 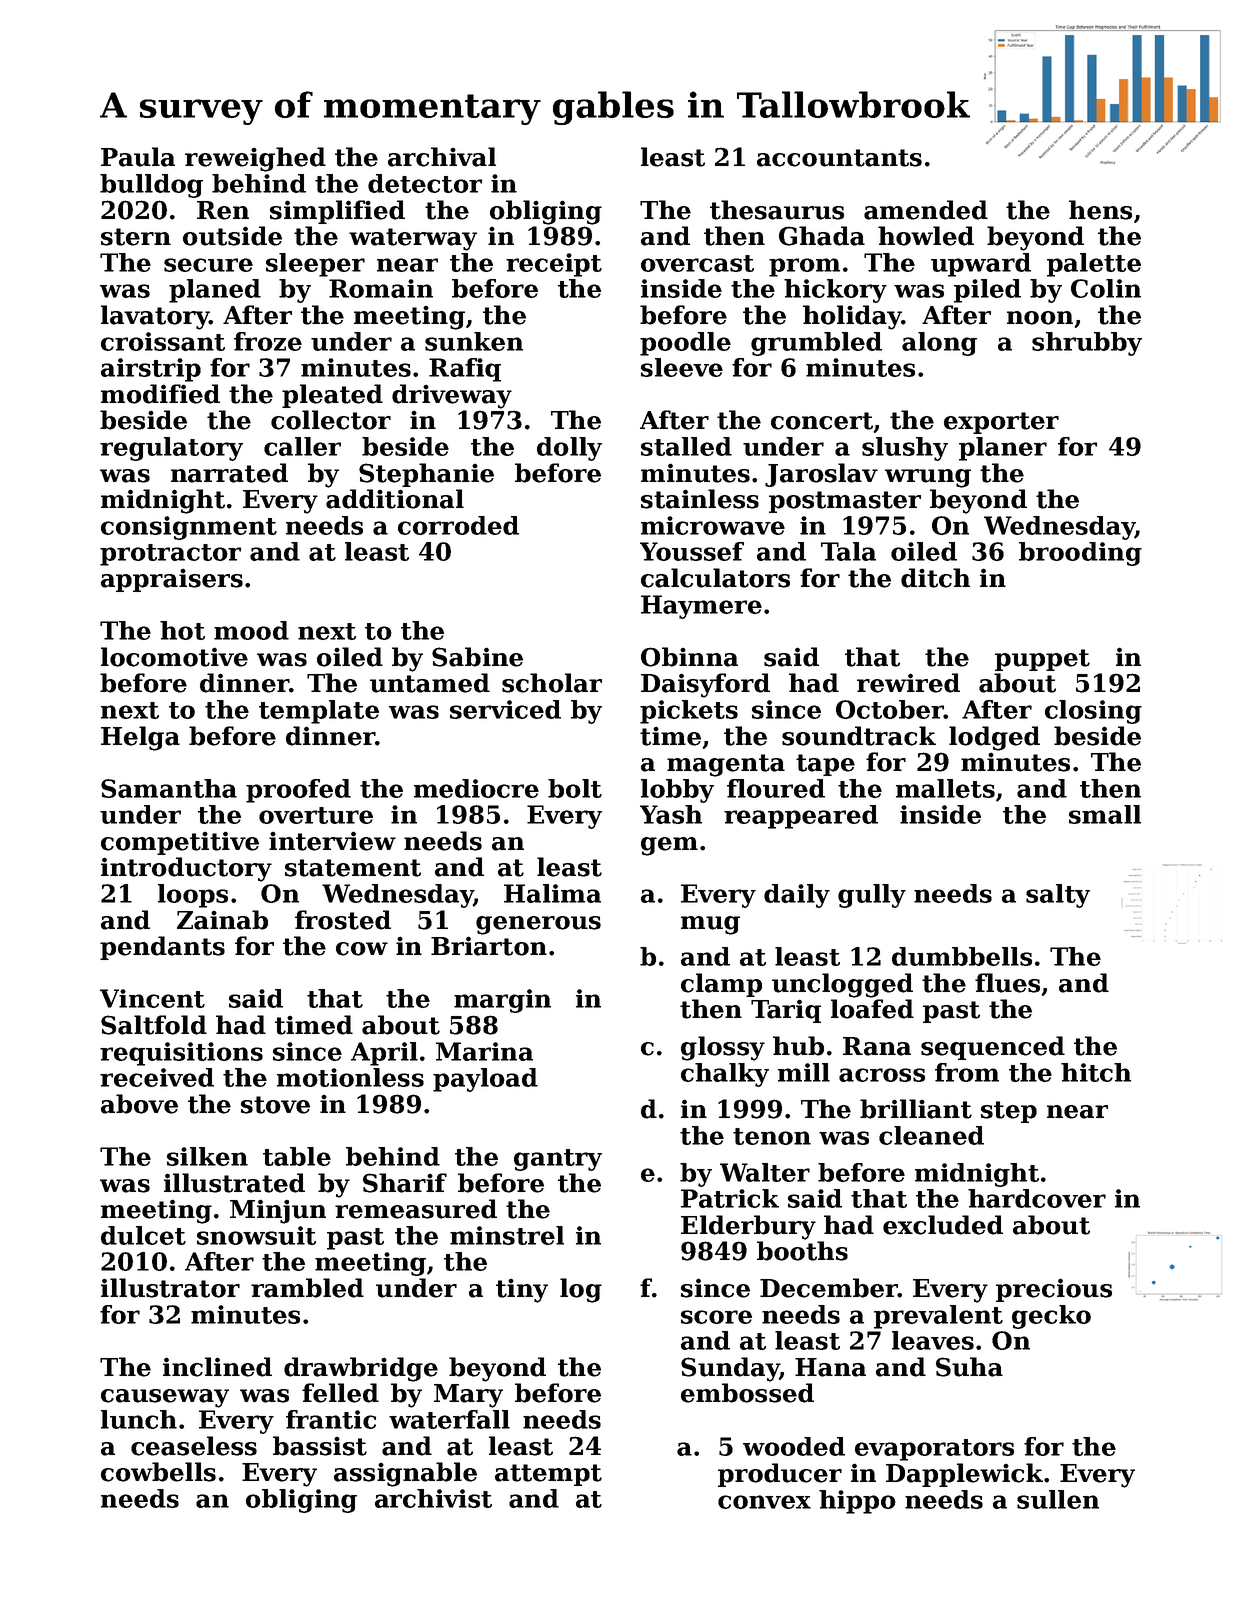 I want to click on convex, so click(x=764, y=1502).
